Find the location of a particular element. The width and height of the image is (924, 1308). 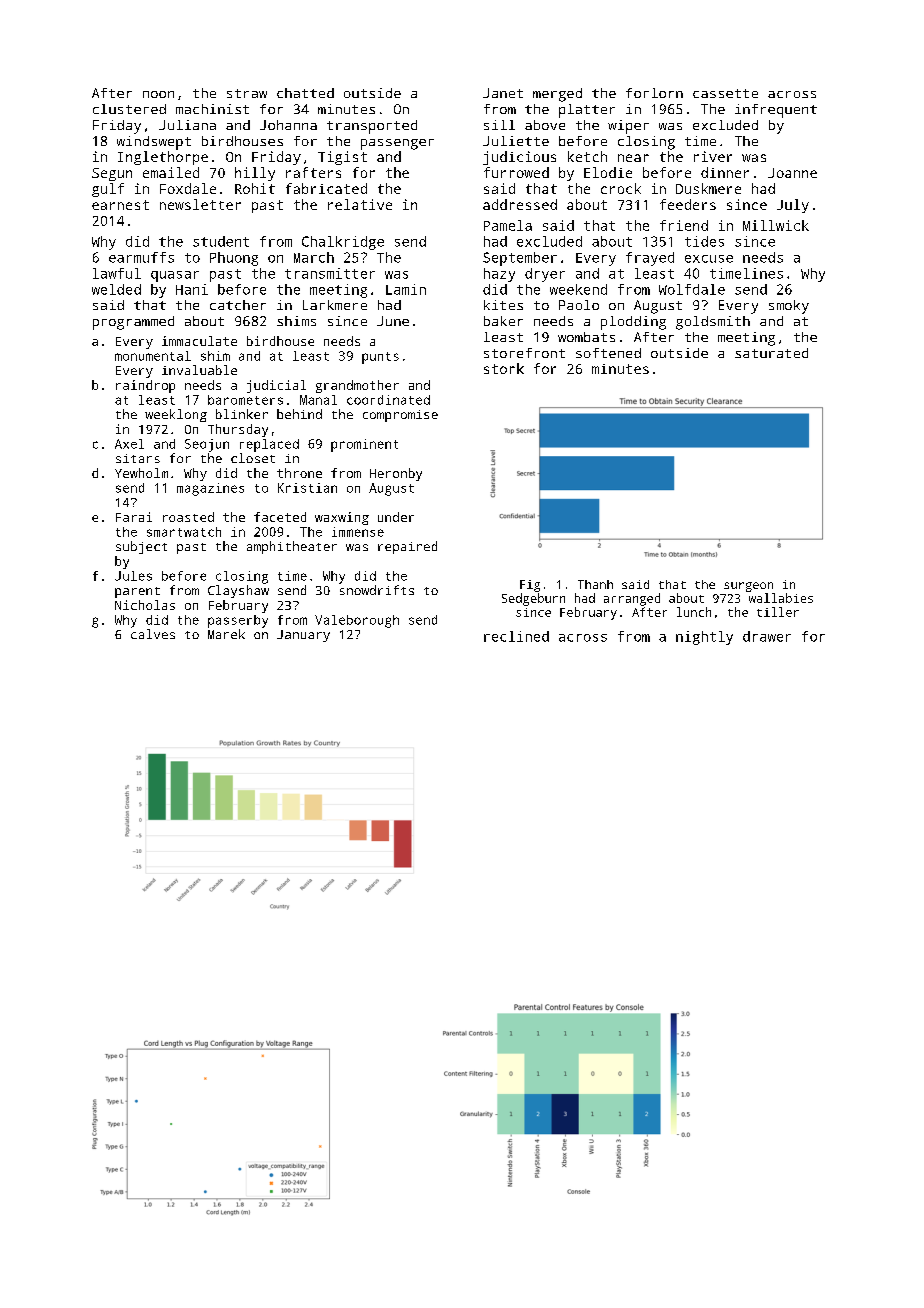

Valeborough is located at coordinates (357, 621).
